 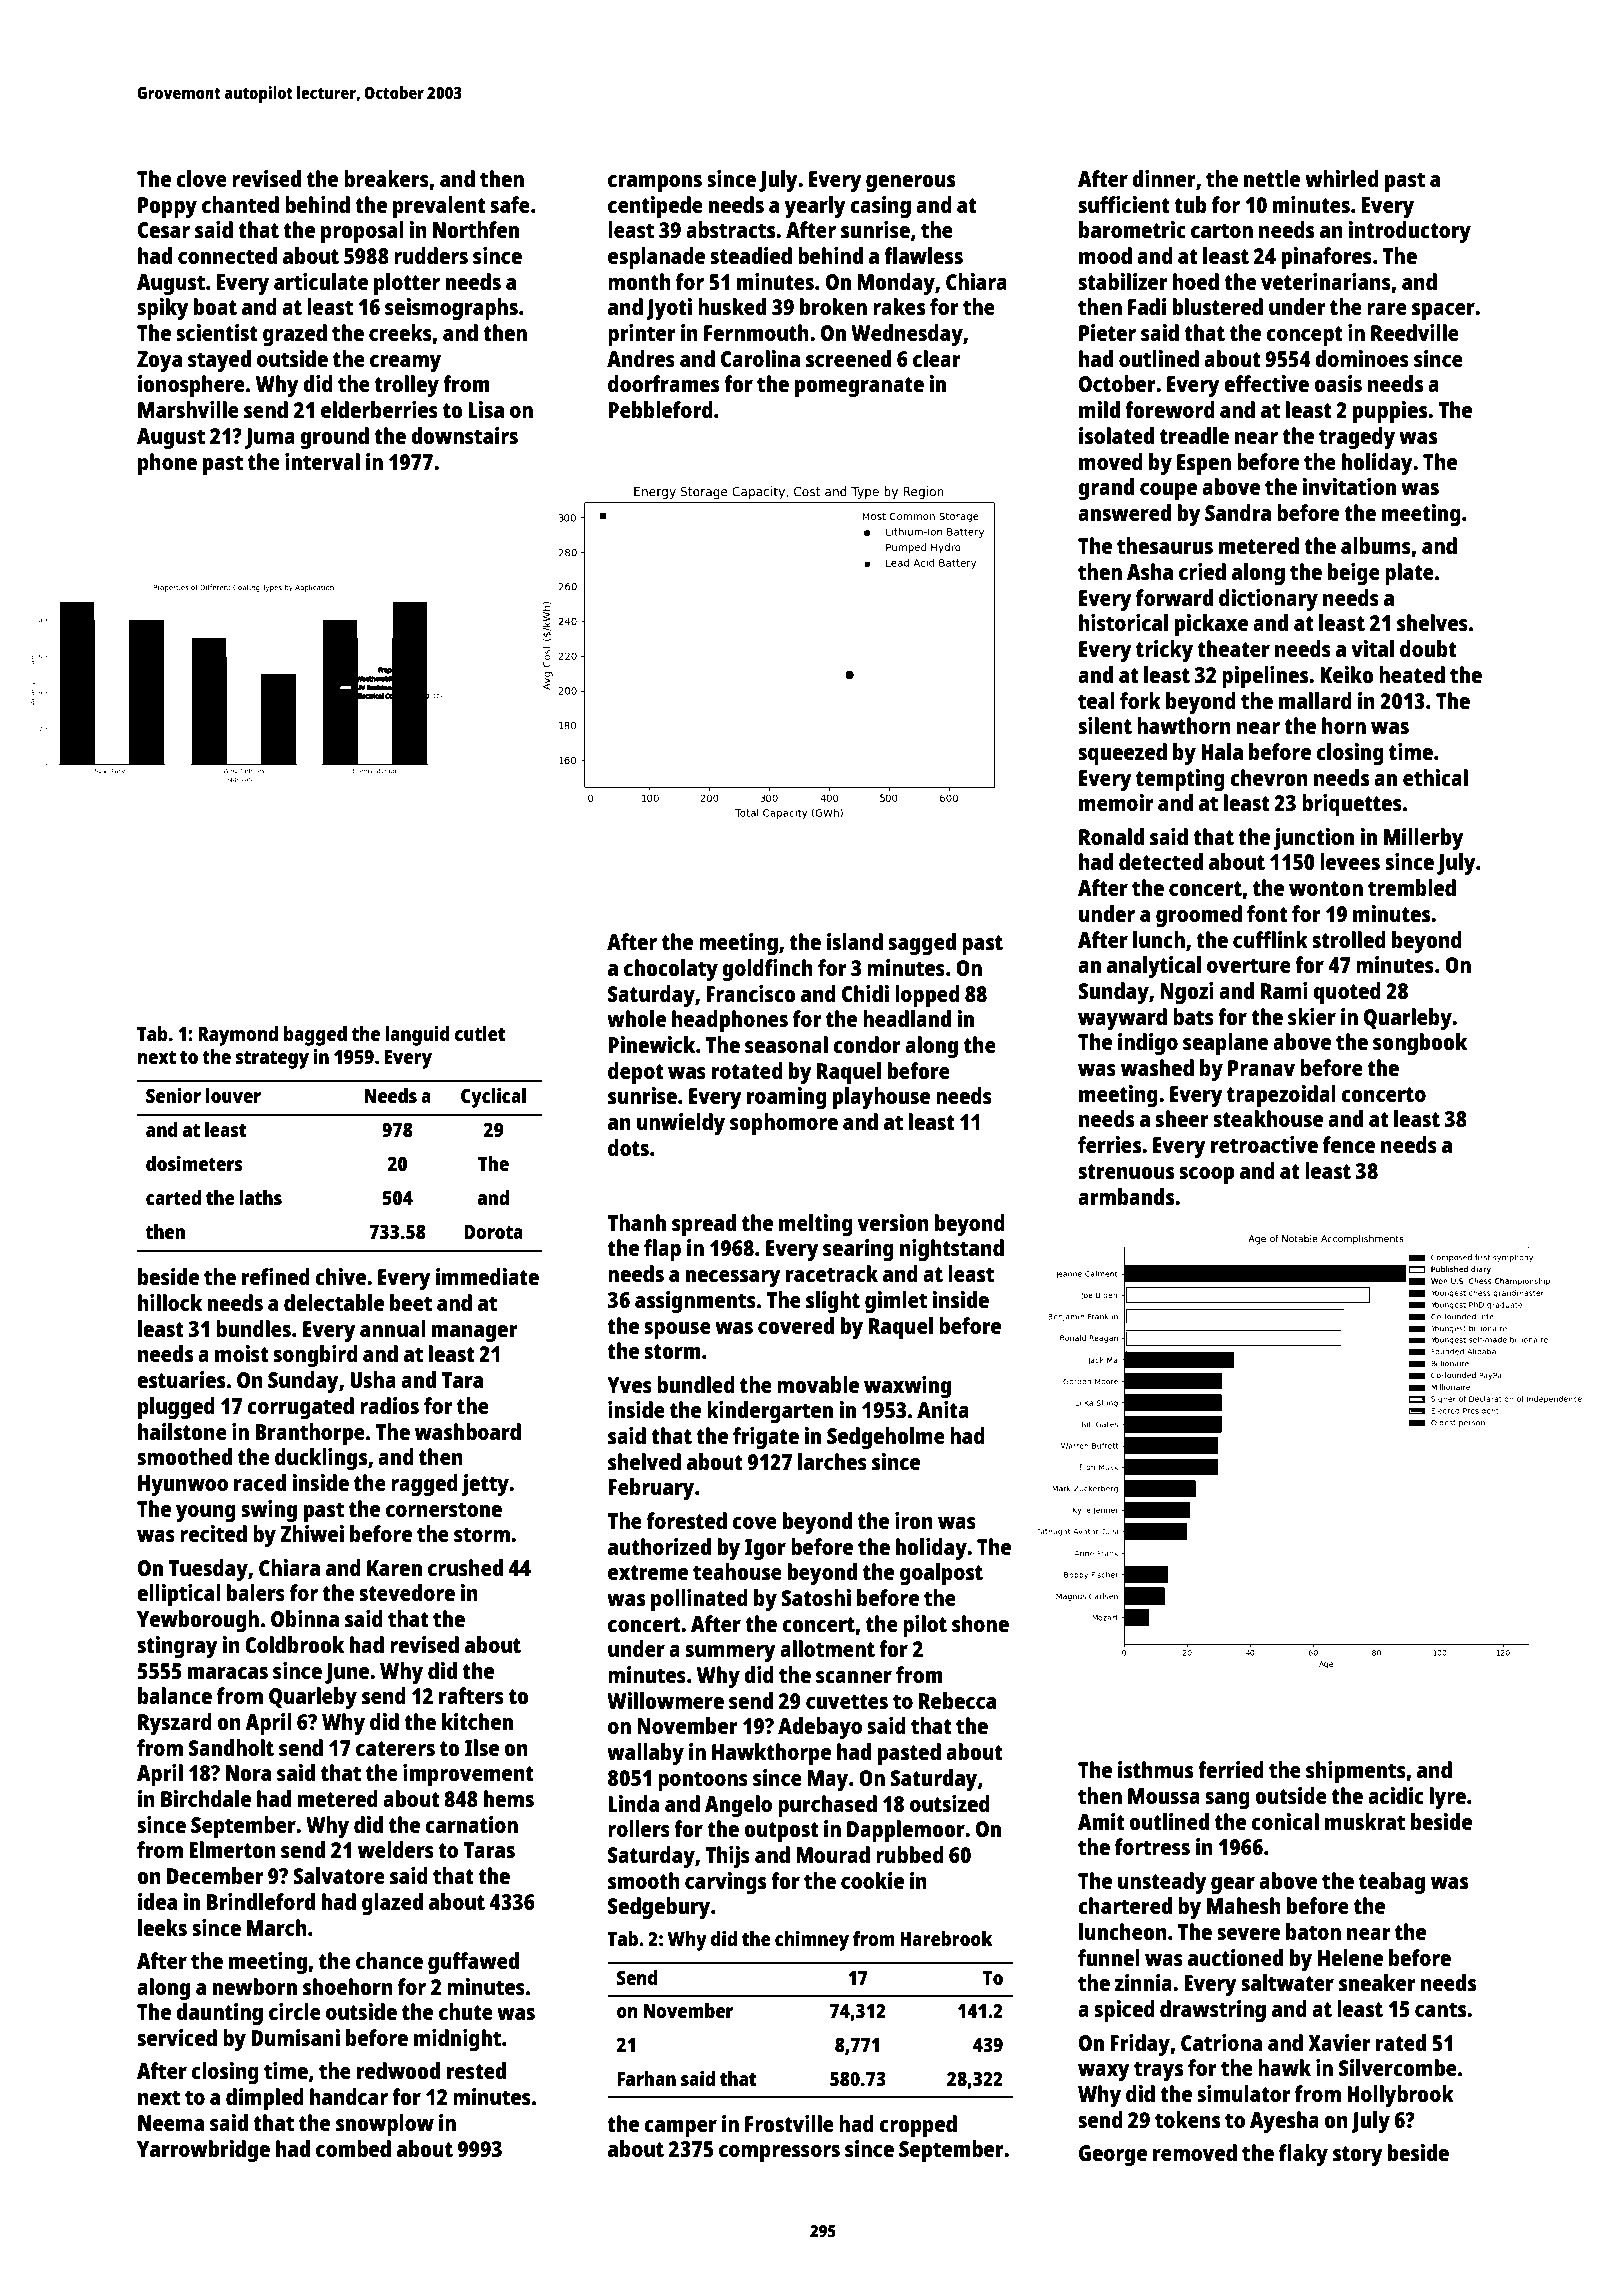 What do you see at coordinates (464, 435) in the screenshot?
I see `downstairs` at bounding box center [464, 435].
